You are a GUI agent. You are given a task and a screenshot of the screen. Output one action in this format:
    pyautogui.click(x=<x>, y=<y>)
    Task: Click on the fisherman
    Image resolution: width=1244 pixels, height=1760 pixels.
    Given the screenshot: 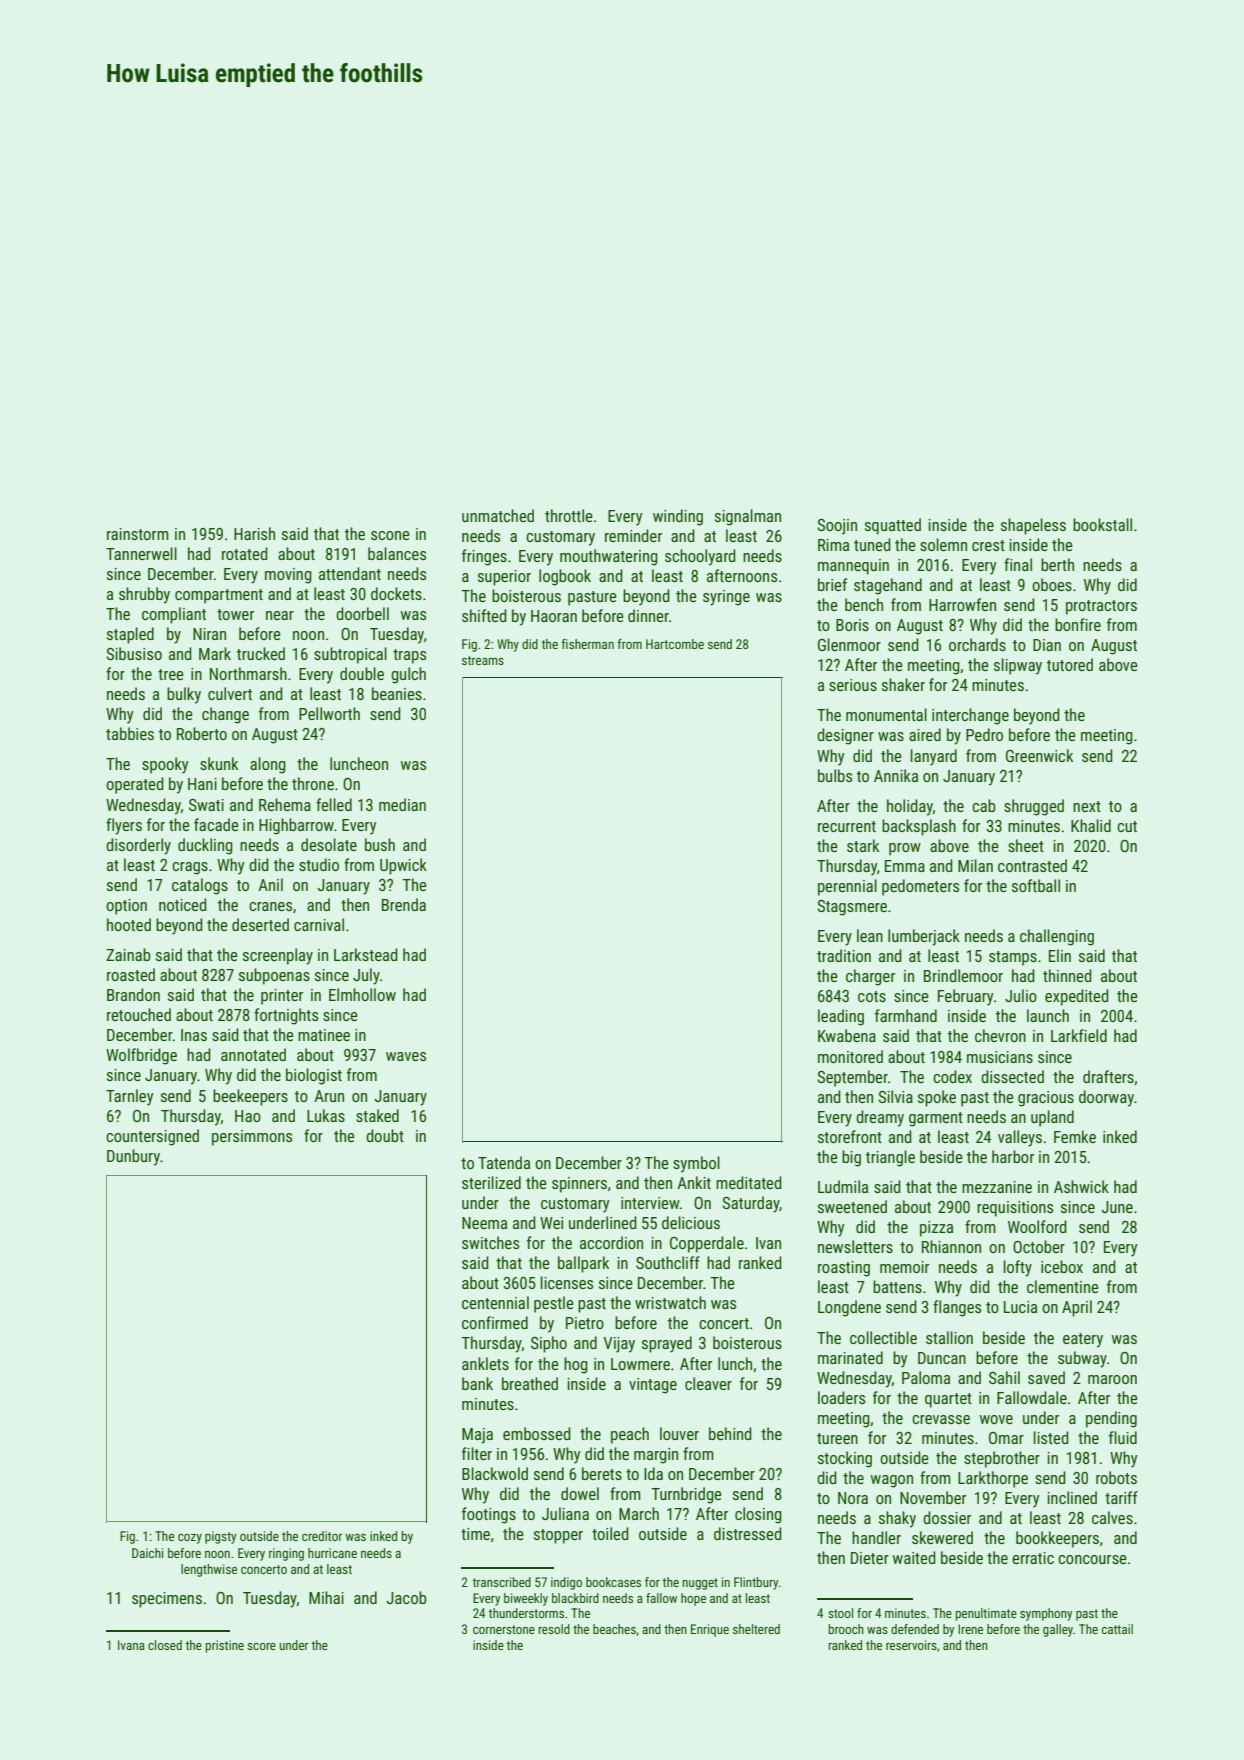 What is the action you would take?
    pyautogui.click(x=588, y=644)
